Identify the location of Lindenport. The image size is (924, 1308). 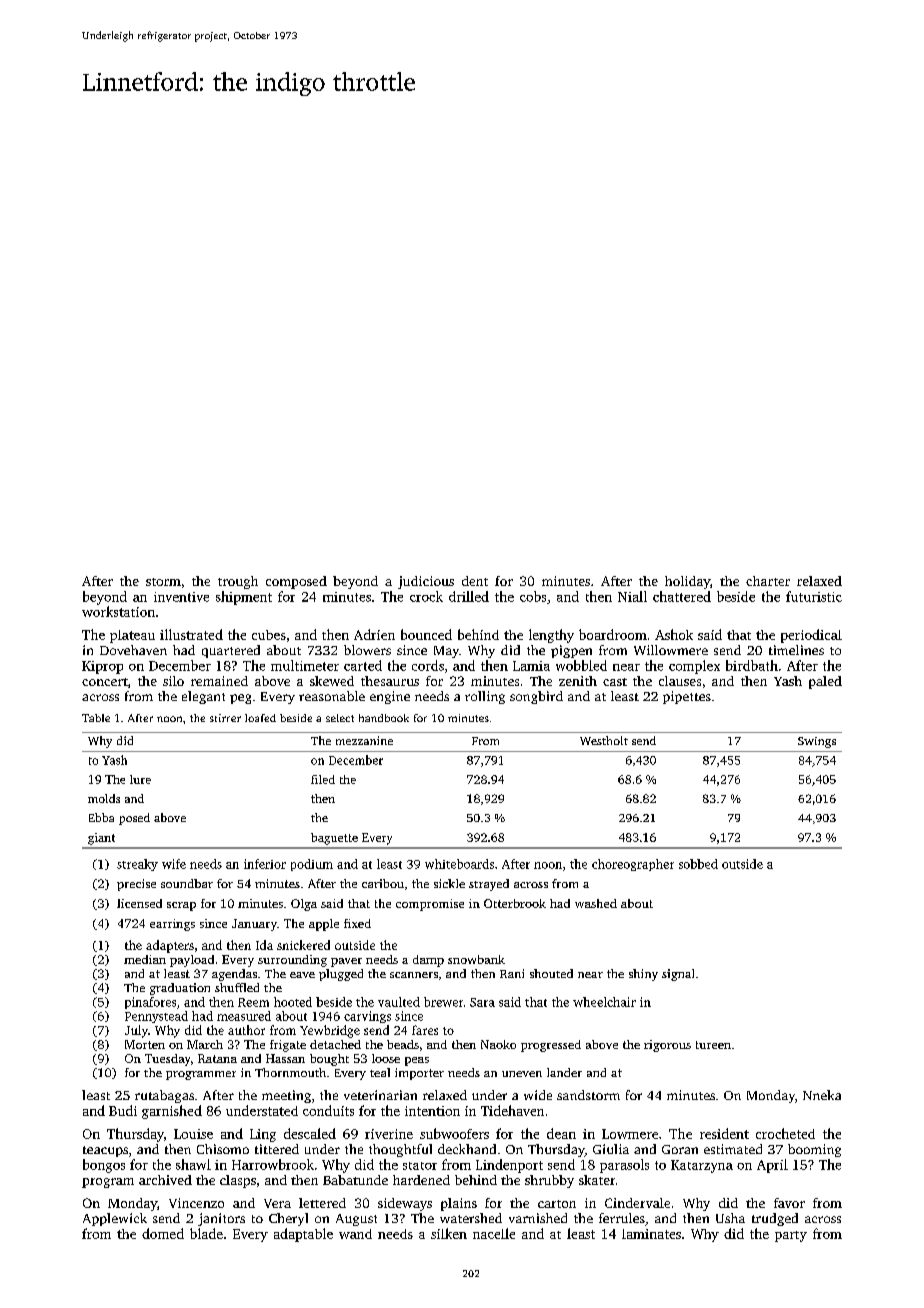
(509, 1166).
